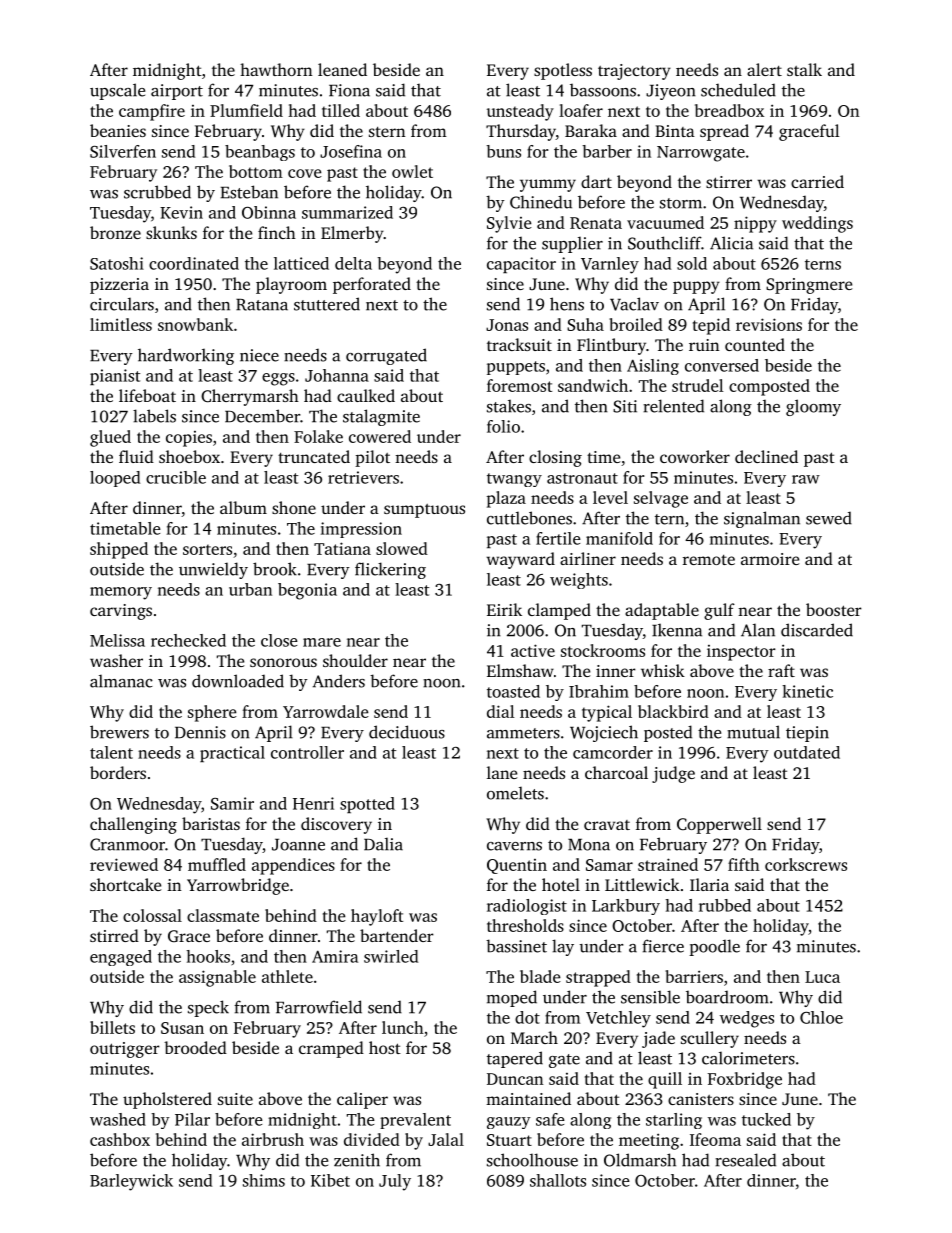  I want to click on spotless, so click(563, 71).
